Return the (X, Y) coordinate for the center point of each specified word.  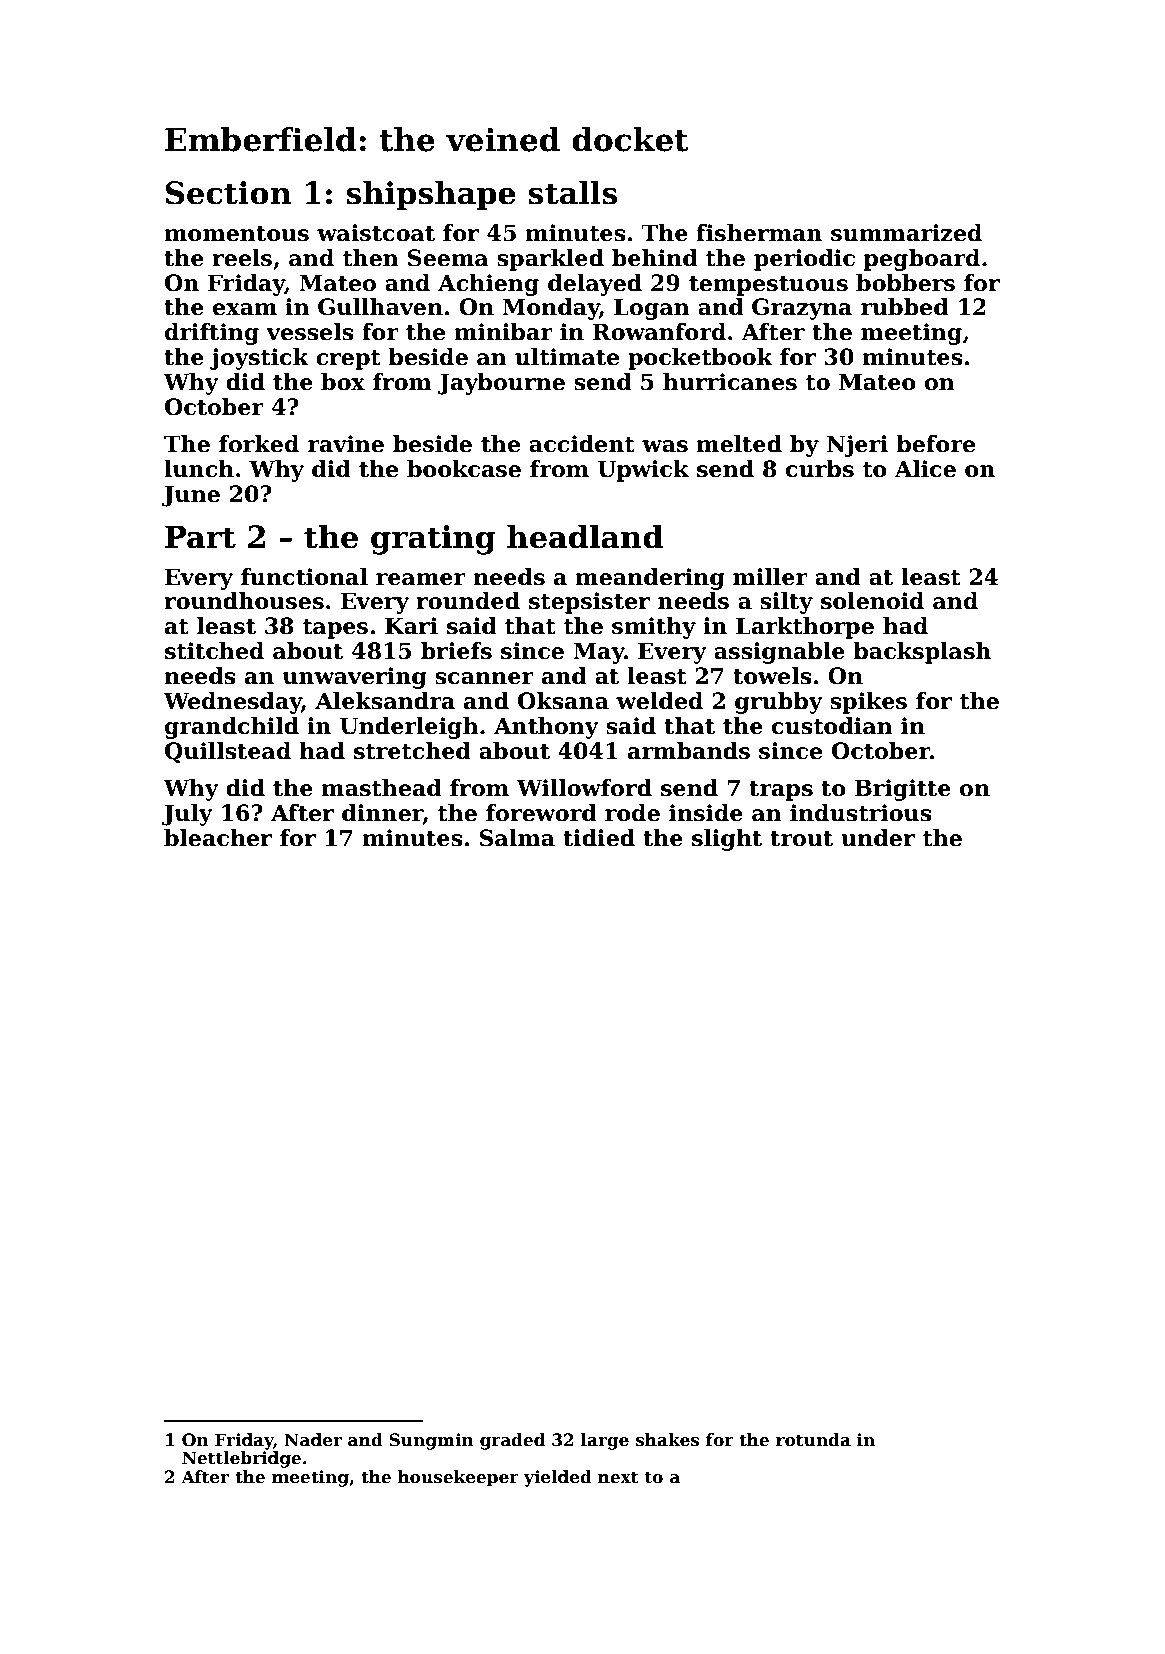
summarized (906, 233)
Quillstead (228, 752)
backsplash (922, 653)
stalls (573, 192)
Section (228, 193)
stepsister (589, 603)
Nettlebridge (241, 1459)
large (605, 1441)
